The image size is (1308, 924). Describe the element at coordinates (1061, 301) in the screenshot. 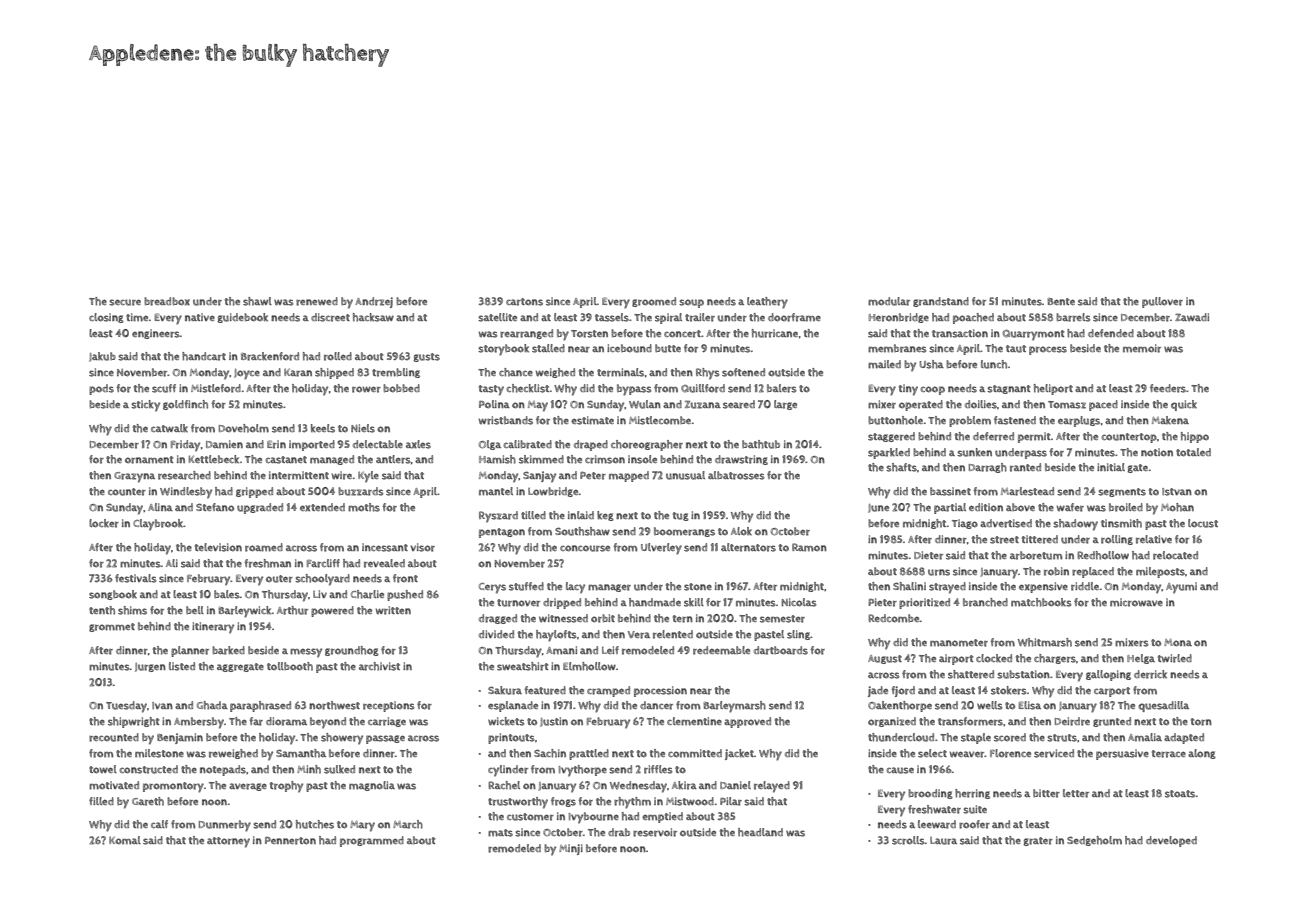

I see `Bente` at that location.
